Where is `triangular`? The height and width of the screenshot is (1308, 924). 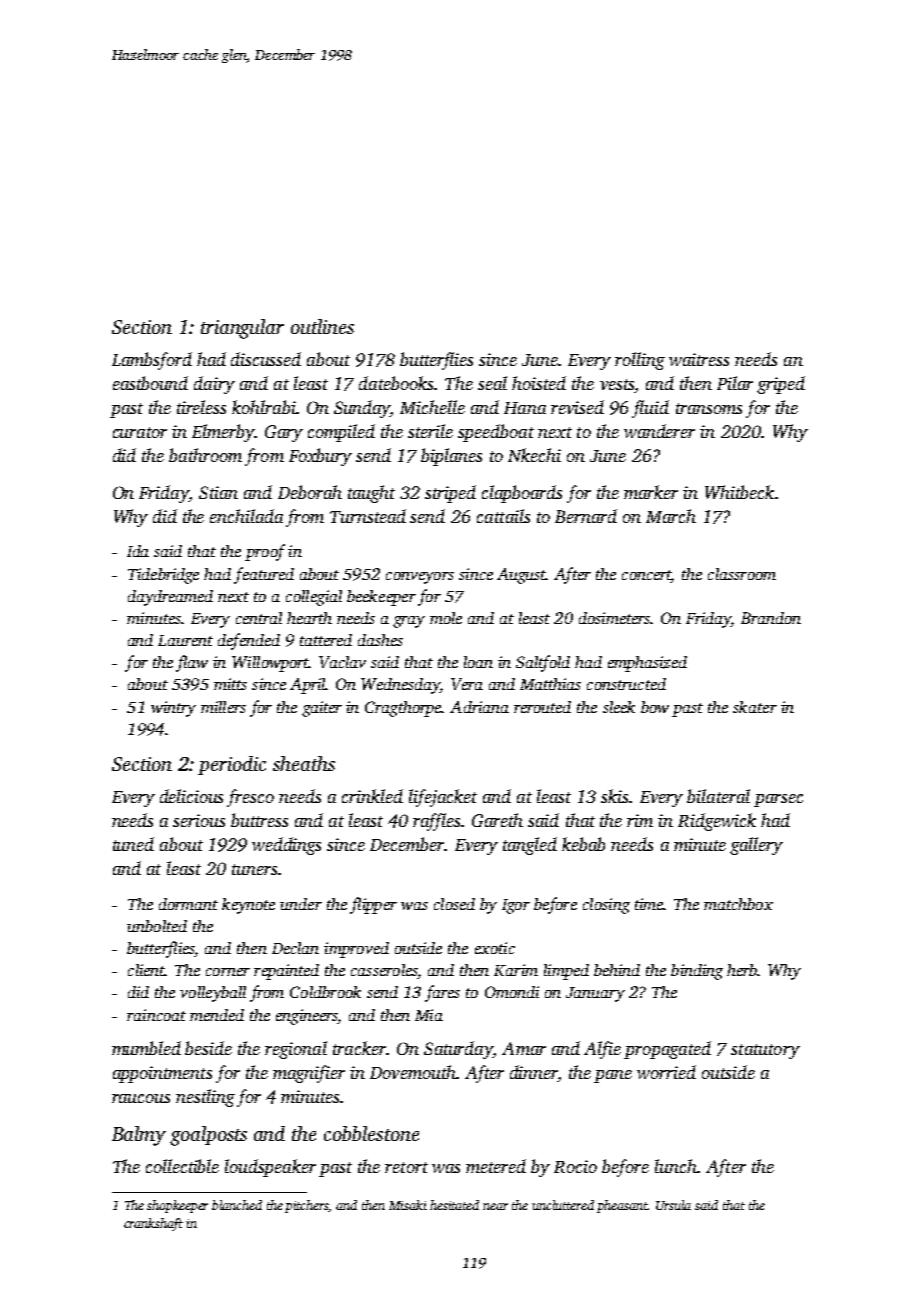
triangular is located at coordinates (242, 329).
